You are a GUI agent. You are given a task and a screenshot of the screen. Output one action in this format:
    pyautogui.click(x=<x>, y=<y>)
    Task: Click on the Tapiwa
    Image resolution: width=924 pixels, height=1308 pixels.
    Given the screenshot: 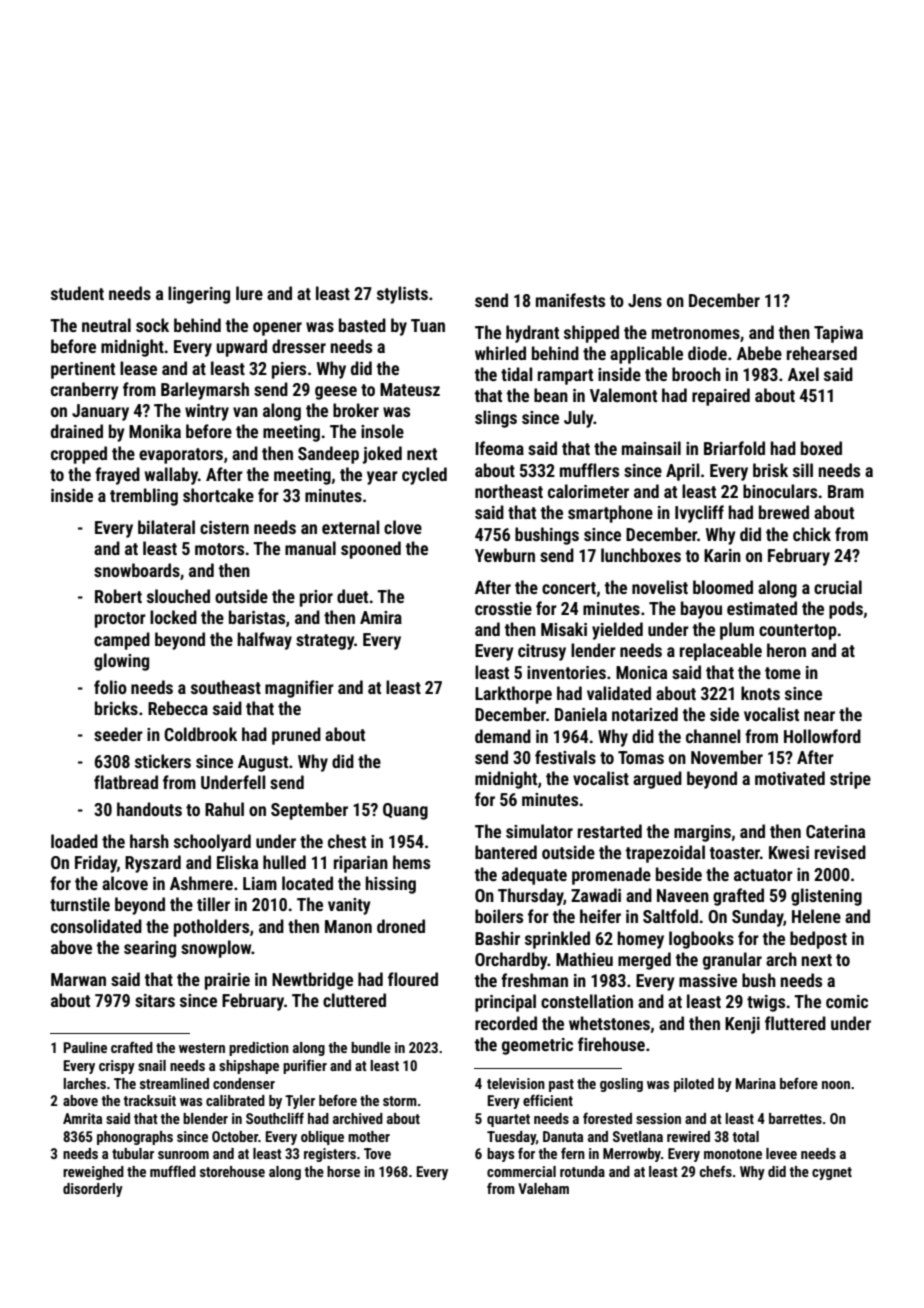 What is the action you would take?
    pyautogui.click(x=838, y=334)
